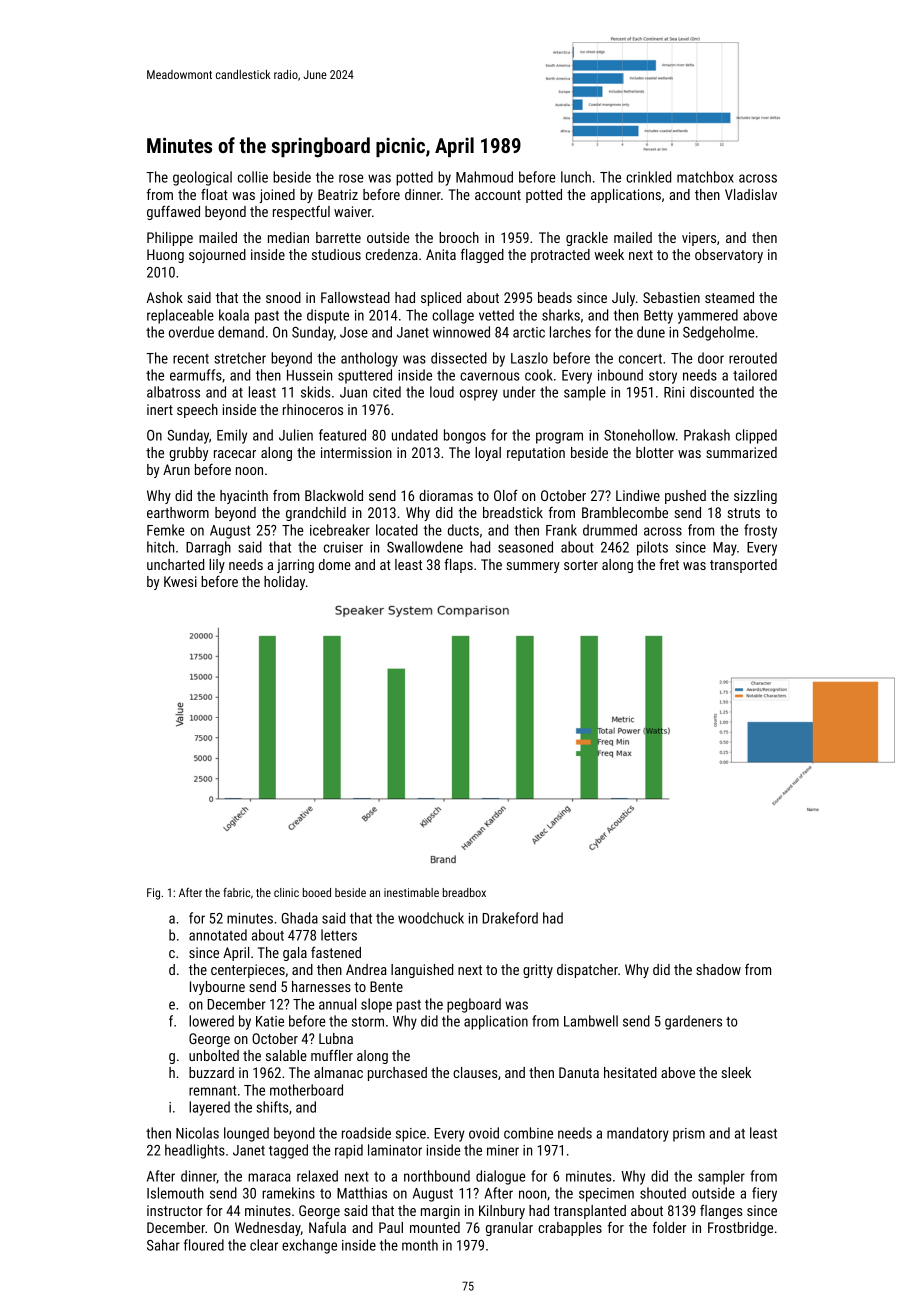 The image size is (924, 1314). What do you see at coordinates (718, 969) in the page?
I see `shadow` at bounding box center [718, 969].
